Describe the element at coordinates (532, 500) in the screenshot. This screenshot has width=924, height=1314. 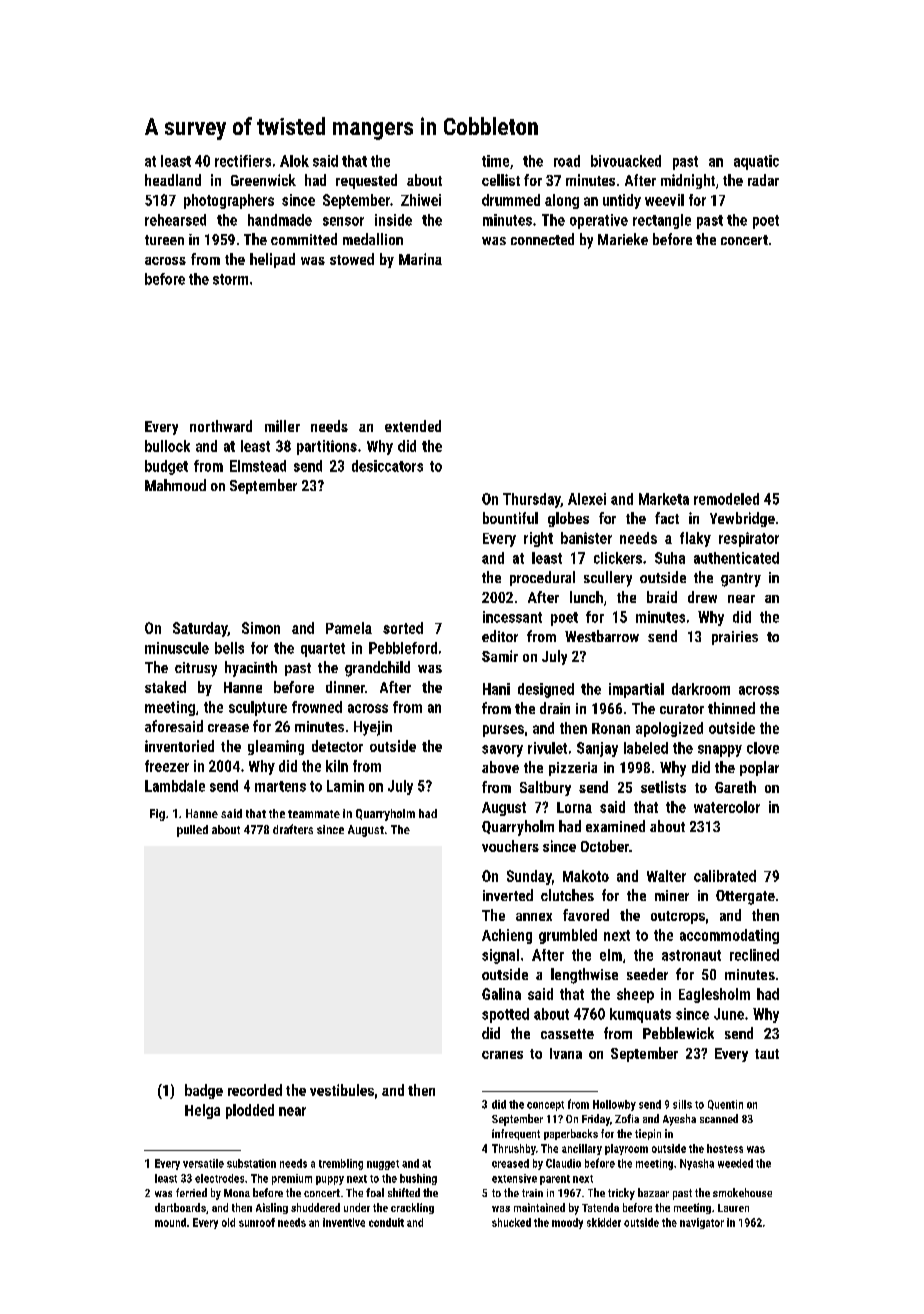
I see `Thursday` at that location.
